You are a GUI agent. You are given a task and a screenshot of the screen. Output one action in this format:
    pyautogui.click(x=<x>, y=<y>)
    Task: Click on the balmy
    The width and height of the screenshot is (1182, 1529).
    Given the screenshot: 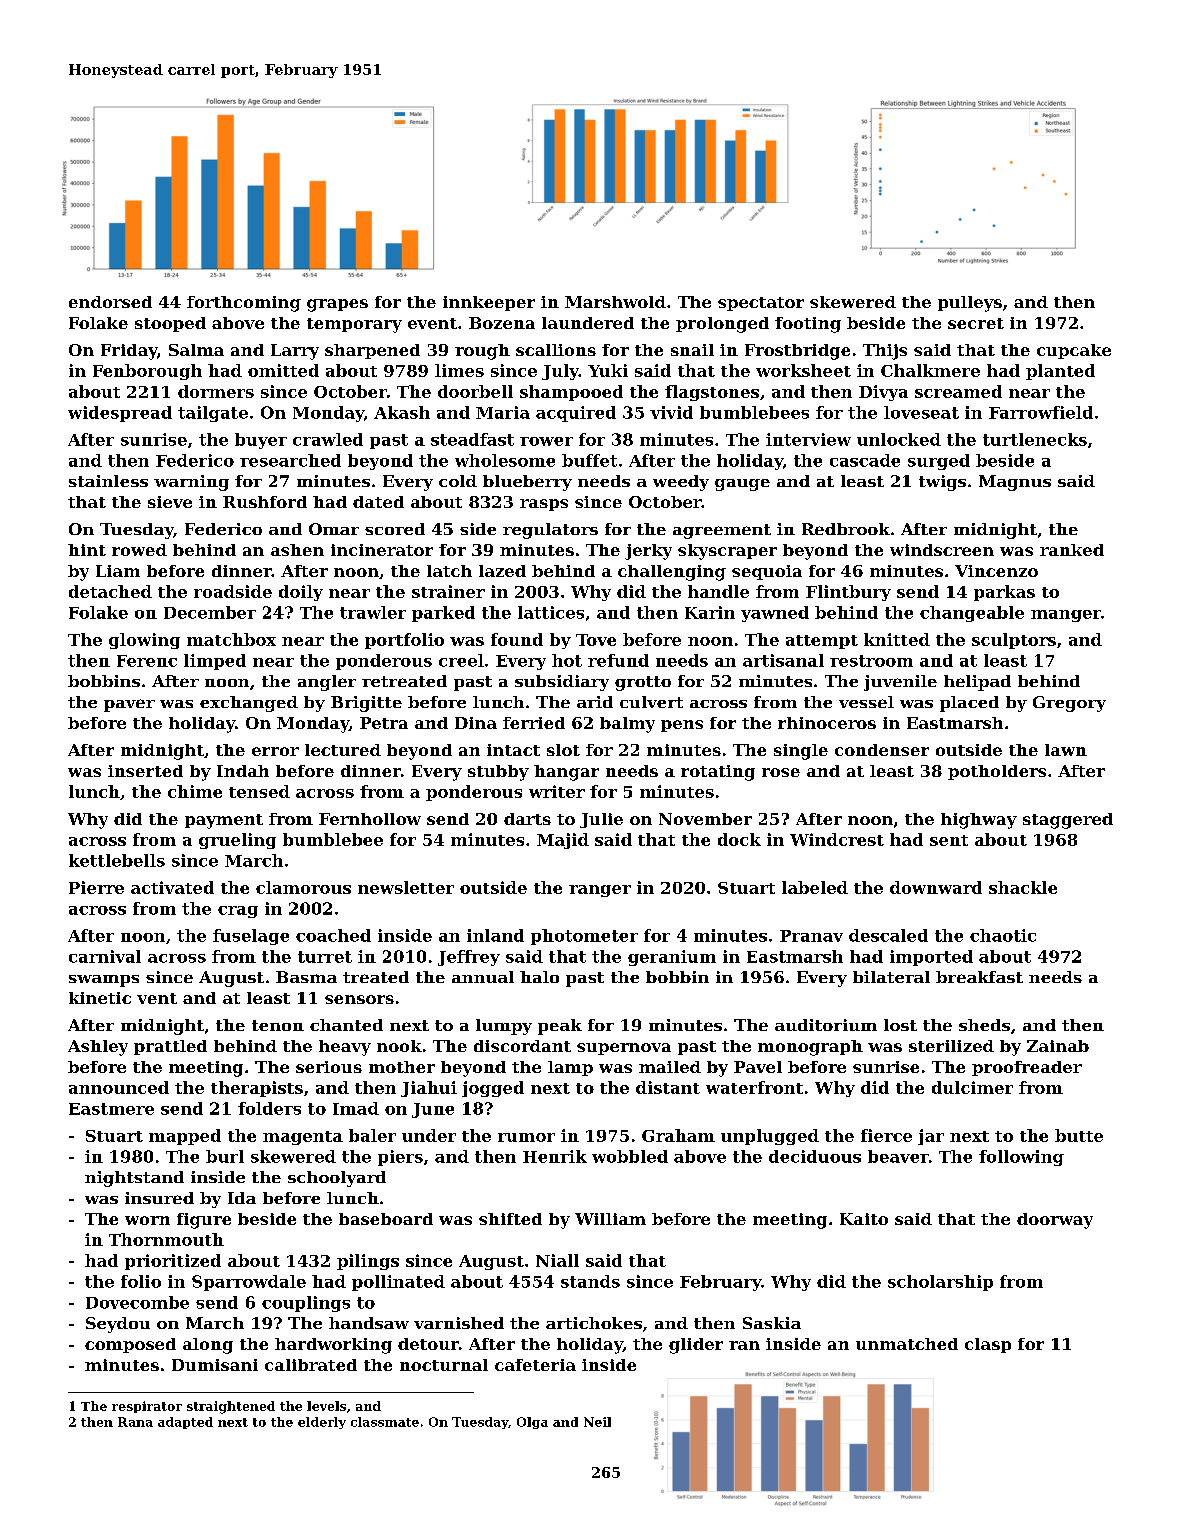 What is the action you would take?
    pyautogui.click(x=627, y=725)
